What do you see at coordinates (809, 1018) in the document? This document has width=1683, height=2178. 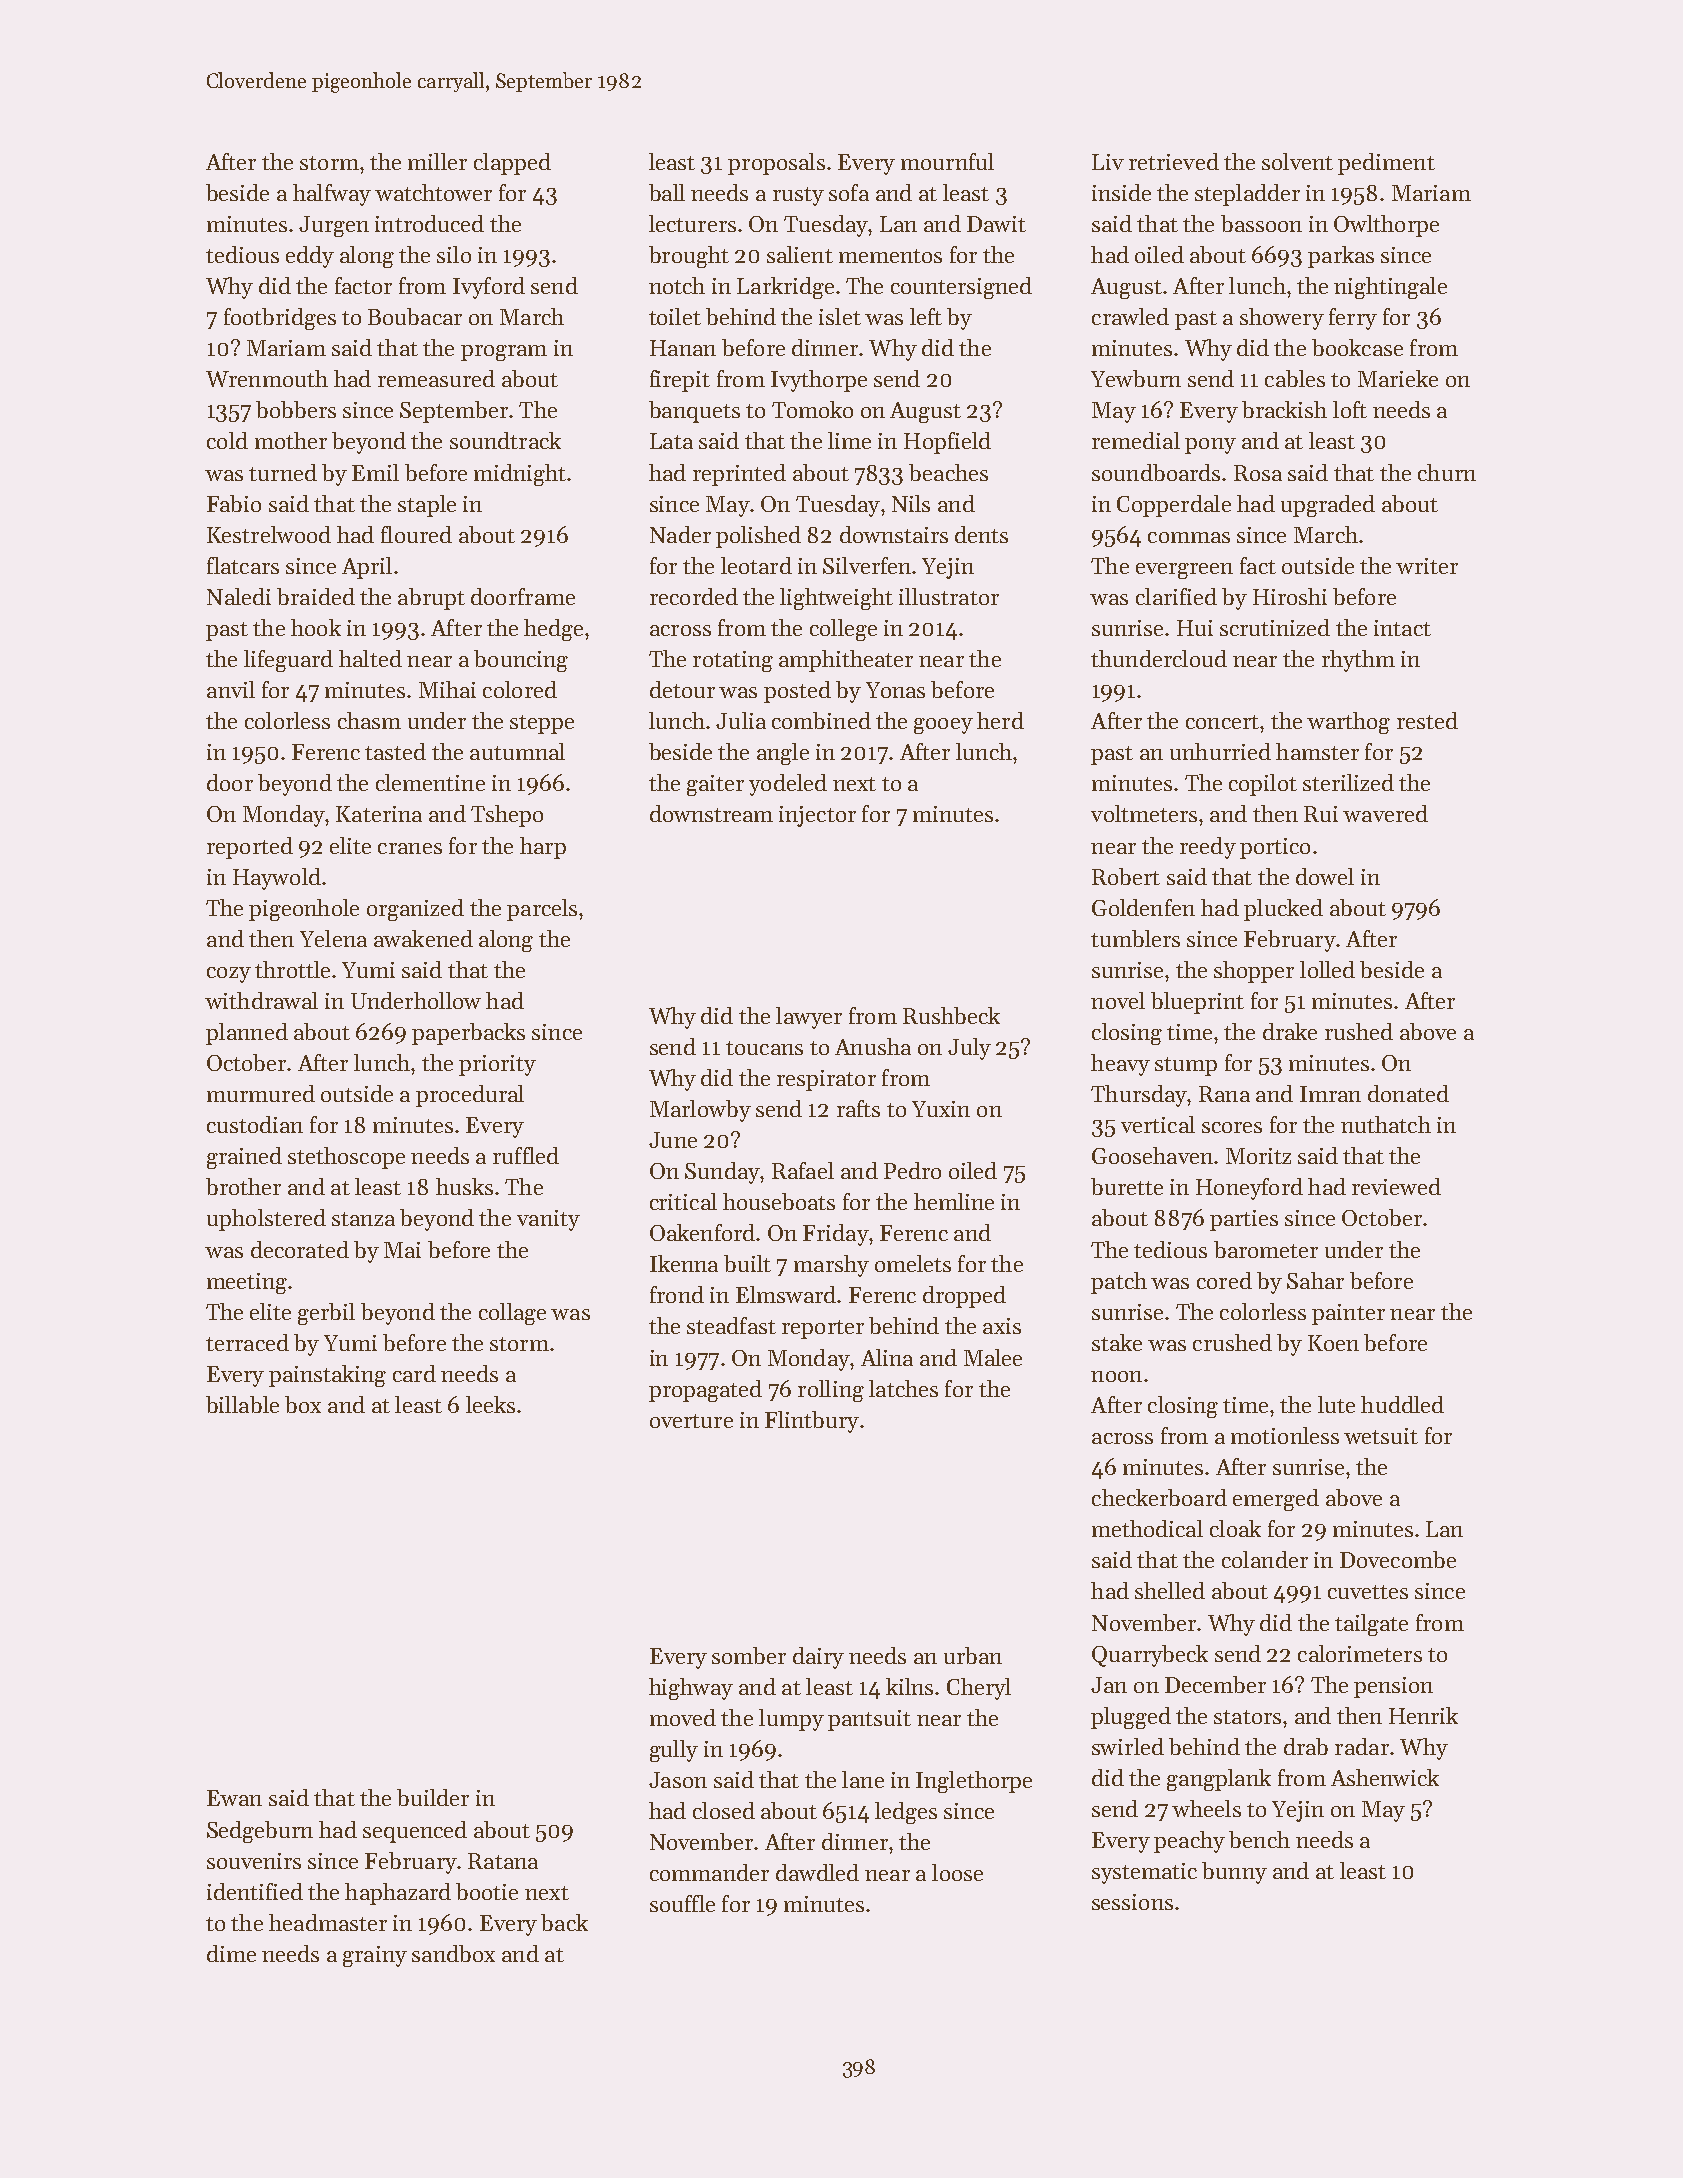 I see `lawyer` at bounding box center [809, 1018].
